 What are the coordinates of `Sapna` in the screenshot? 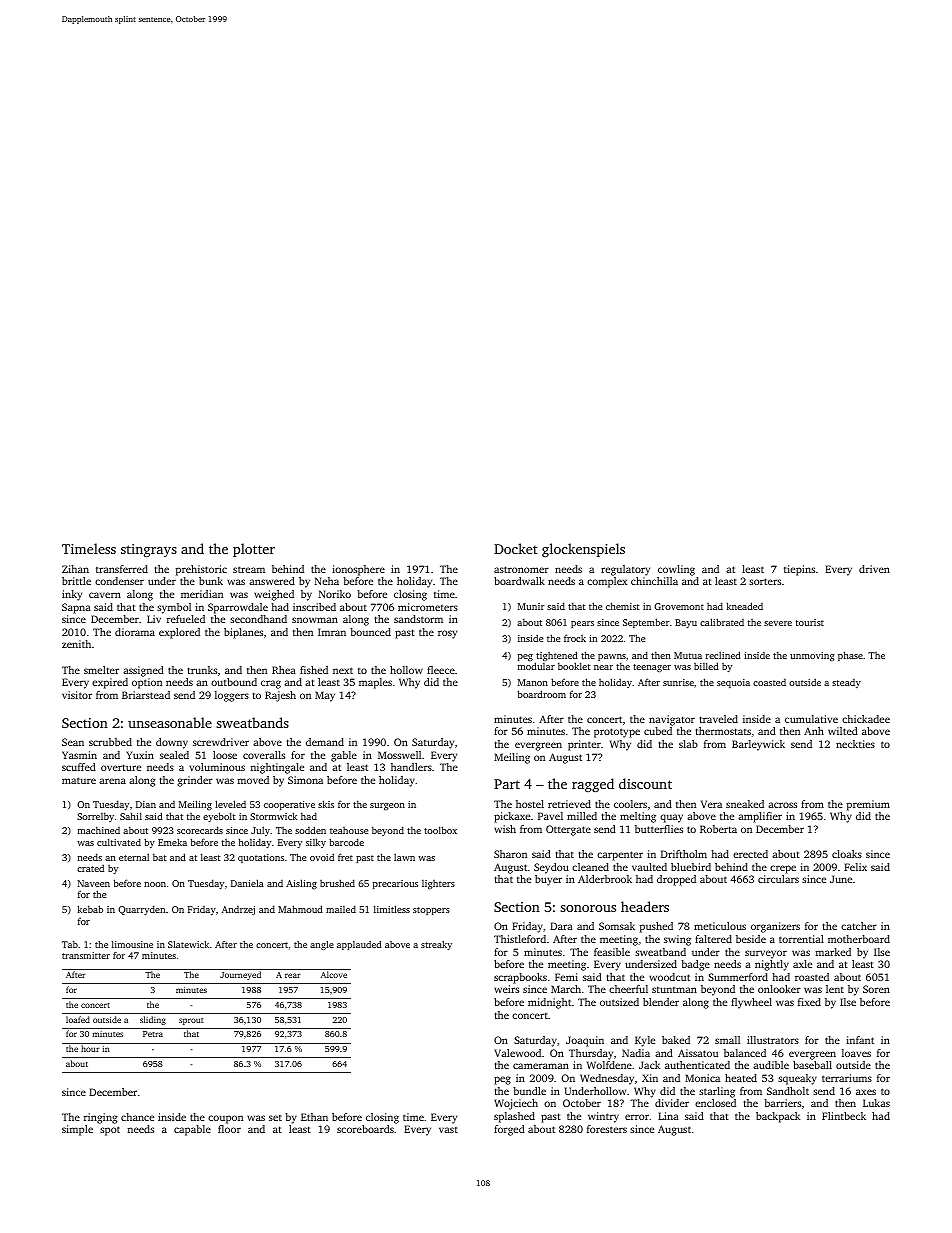 It's located at (76, 608).
